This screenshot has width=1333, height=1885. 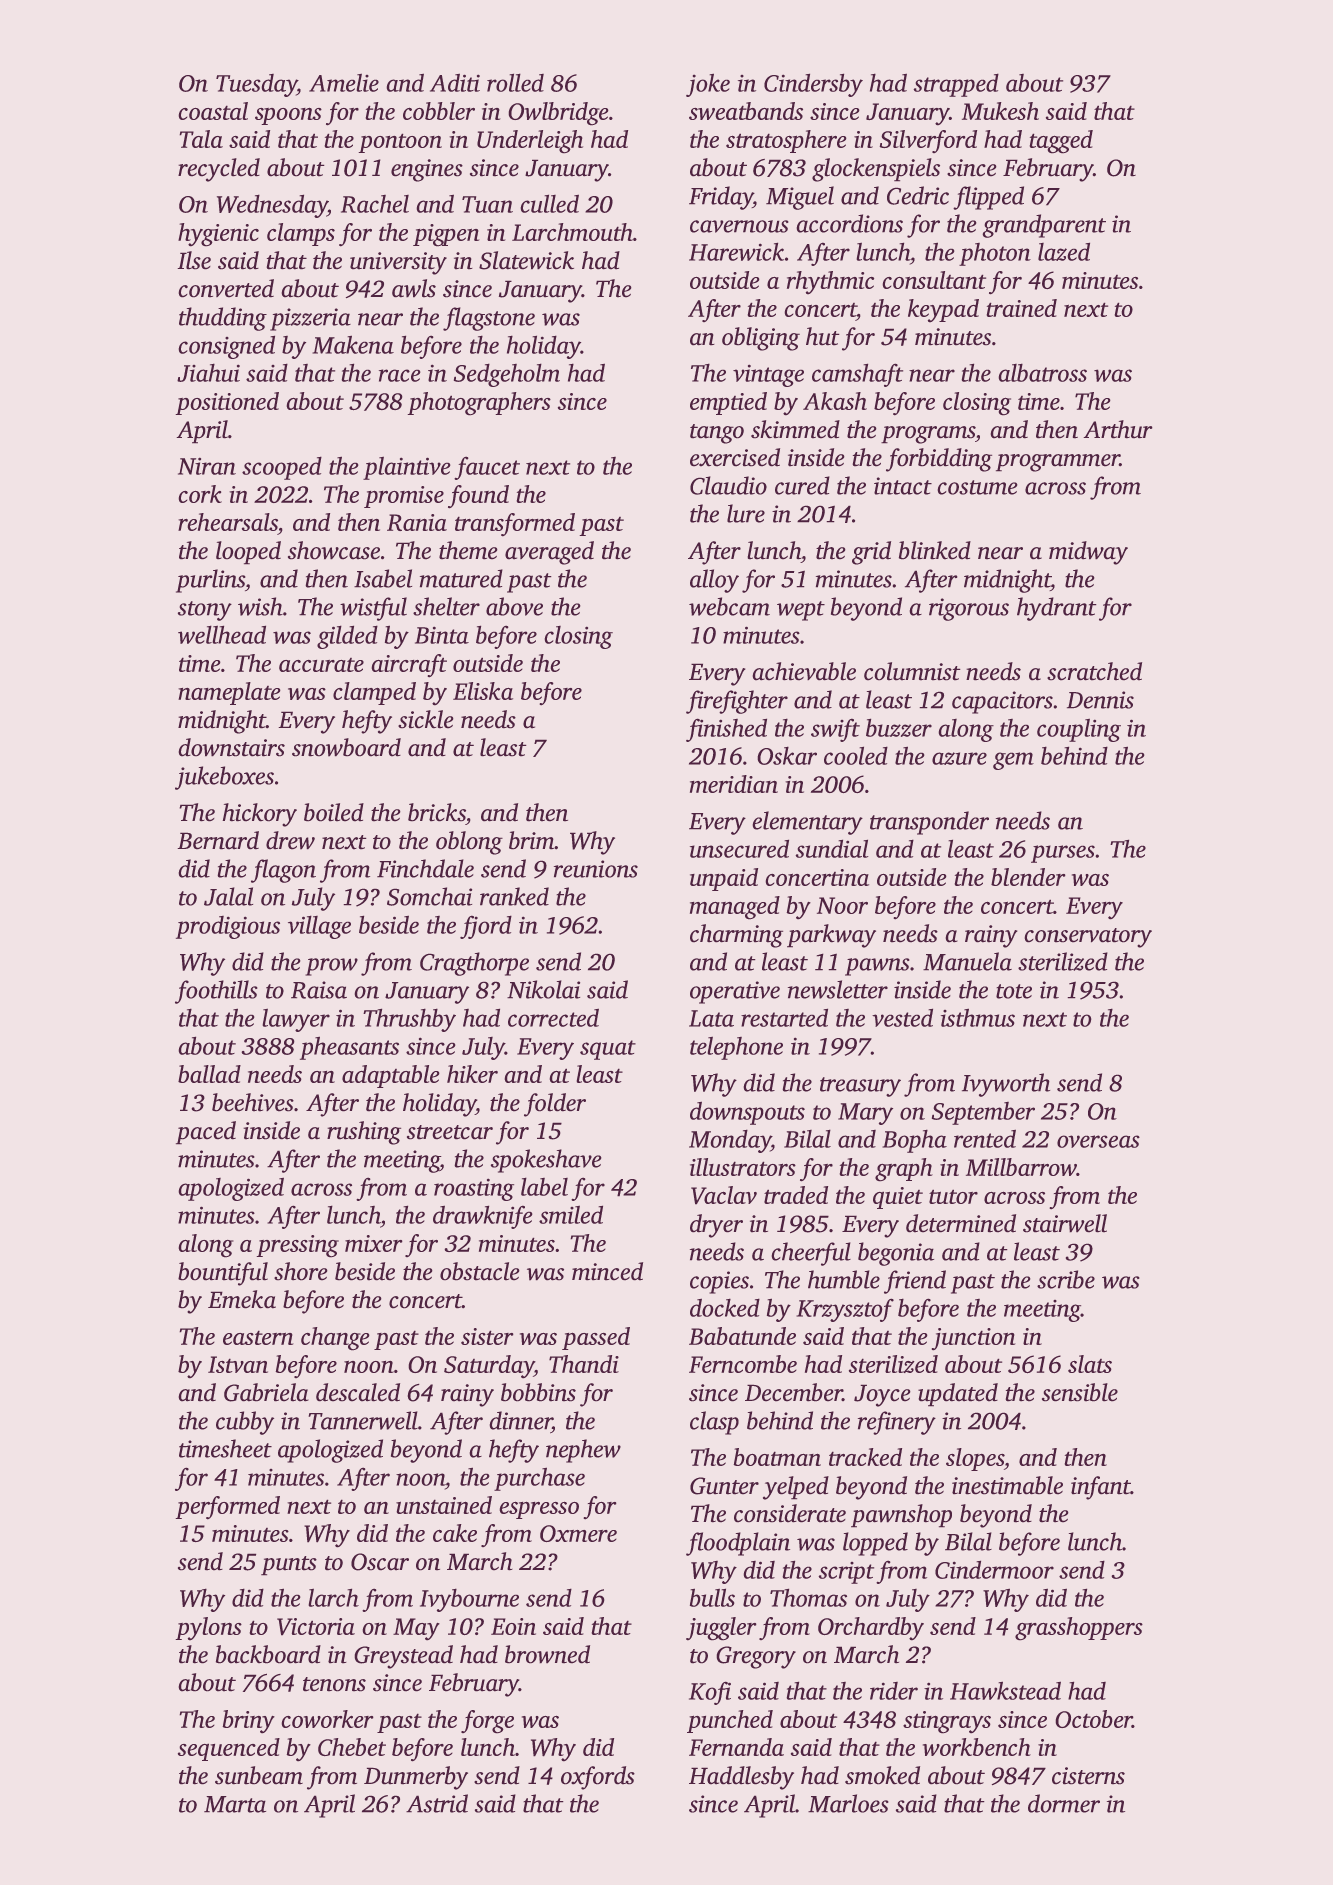 I want to click on brim, so click(x=532, y=840).
